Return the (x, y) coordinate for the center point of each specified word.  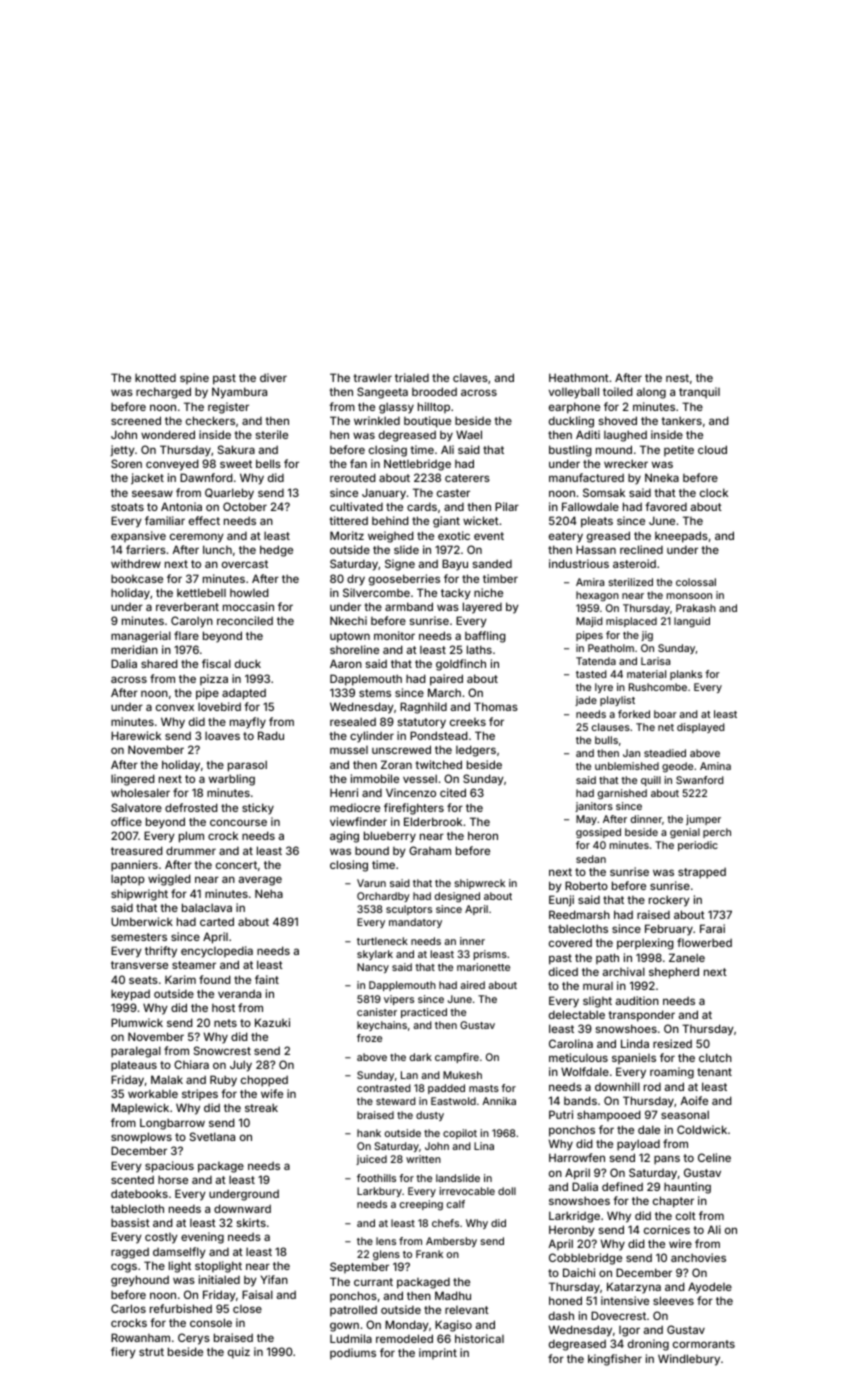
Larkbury (379, 1192)
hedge (276, 551)
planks (686, 675)
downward (242, 1208)
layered (482, 608)
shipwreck (480, 884)
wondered (168, 434)
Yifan (274, 1279)
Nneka (662, 477)
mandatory (415, 923)
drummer (191, 850)
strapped (702, 873)
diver (273, 377)
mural (598, 986)
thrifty (161, 952)
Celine (714, 1157)
